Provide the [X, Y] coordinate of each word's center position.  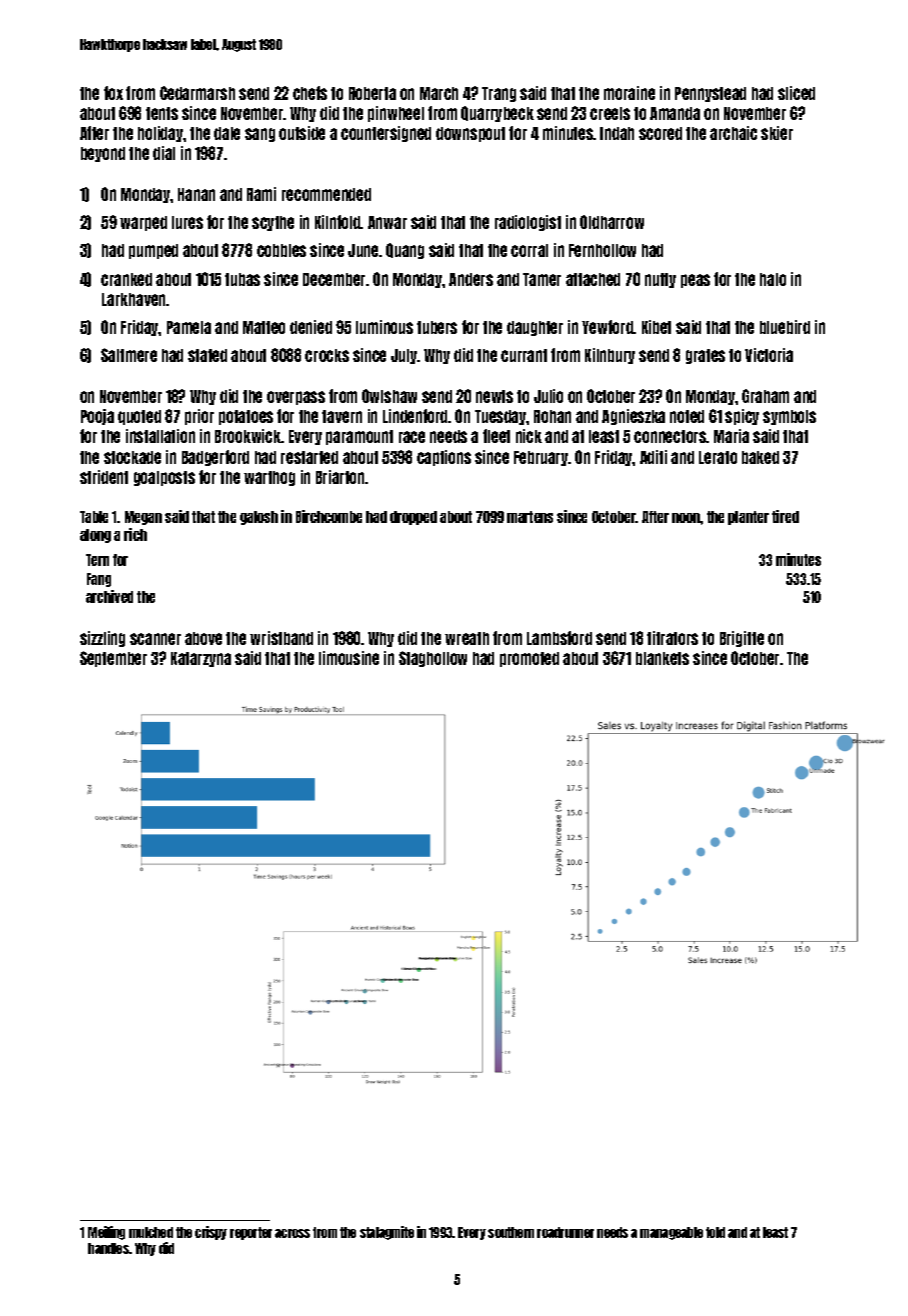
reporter [251, 1233]
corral [529, 250]
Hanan [196, 194]
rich [135, 534]
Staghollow [433, 659]
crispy [211, 1233]
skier [777, 133]
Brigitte [742, 639]
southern [511, 1232]
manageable [671, 1233]
